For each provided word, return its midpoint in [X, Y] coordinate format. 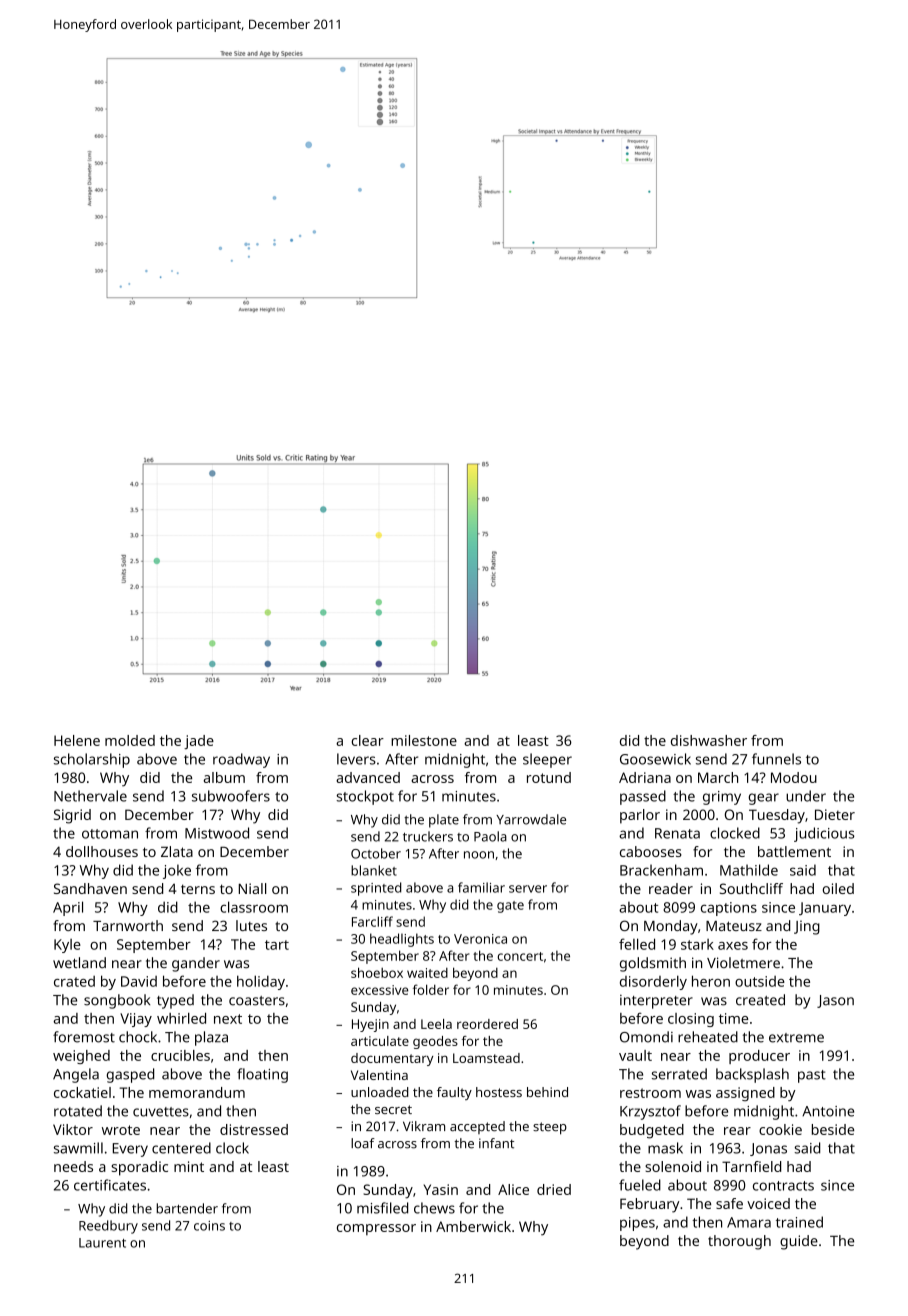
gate [510, 907]
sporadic [139, 1168]
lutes [251, 925]
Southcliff [751, 888]
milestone [424, 740]
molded [130, 740]
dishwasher [709, 740]
